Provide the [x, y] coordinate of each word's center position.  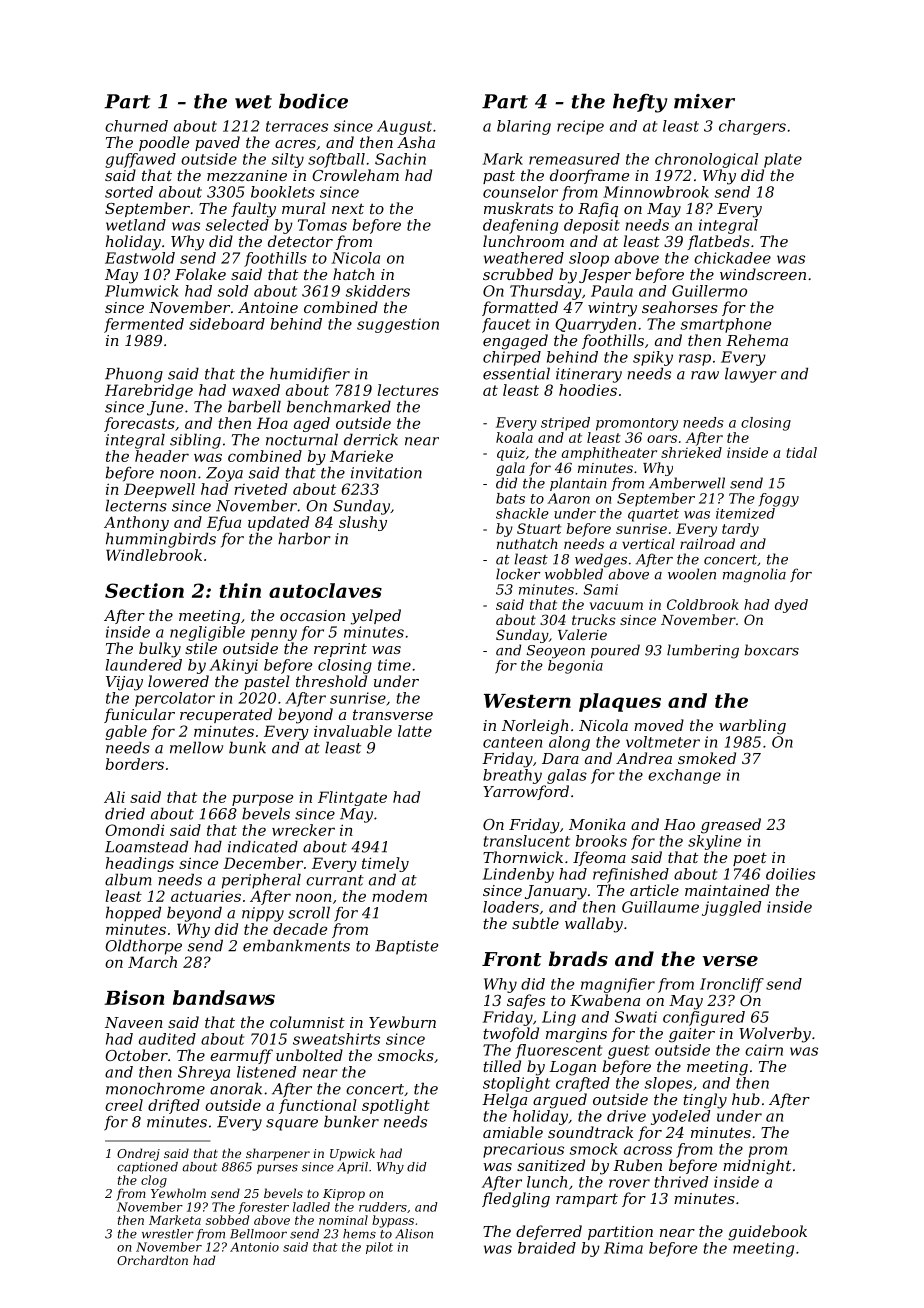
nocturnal [302, 439]
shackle [522, 513]
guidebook [767, 1233]
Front [512, 959]
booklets [283, 192]
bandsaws [224, 997]
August [404, 127]
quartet [653, 515]
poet [750, 859]
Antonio [254, 1247]
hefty [640, 103]
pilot [379, 1248]
